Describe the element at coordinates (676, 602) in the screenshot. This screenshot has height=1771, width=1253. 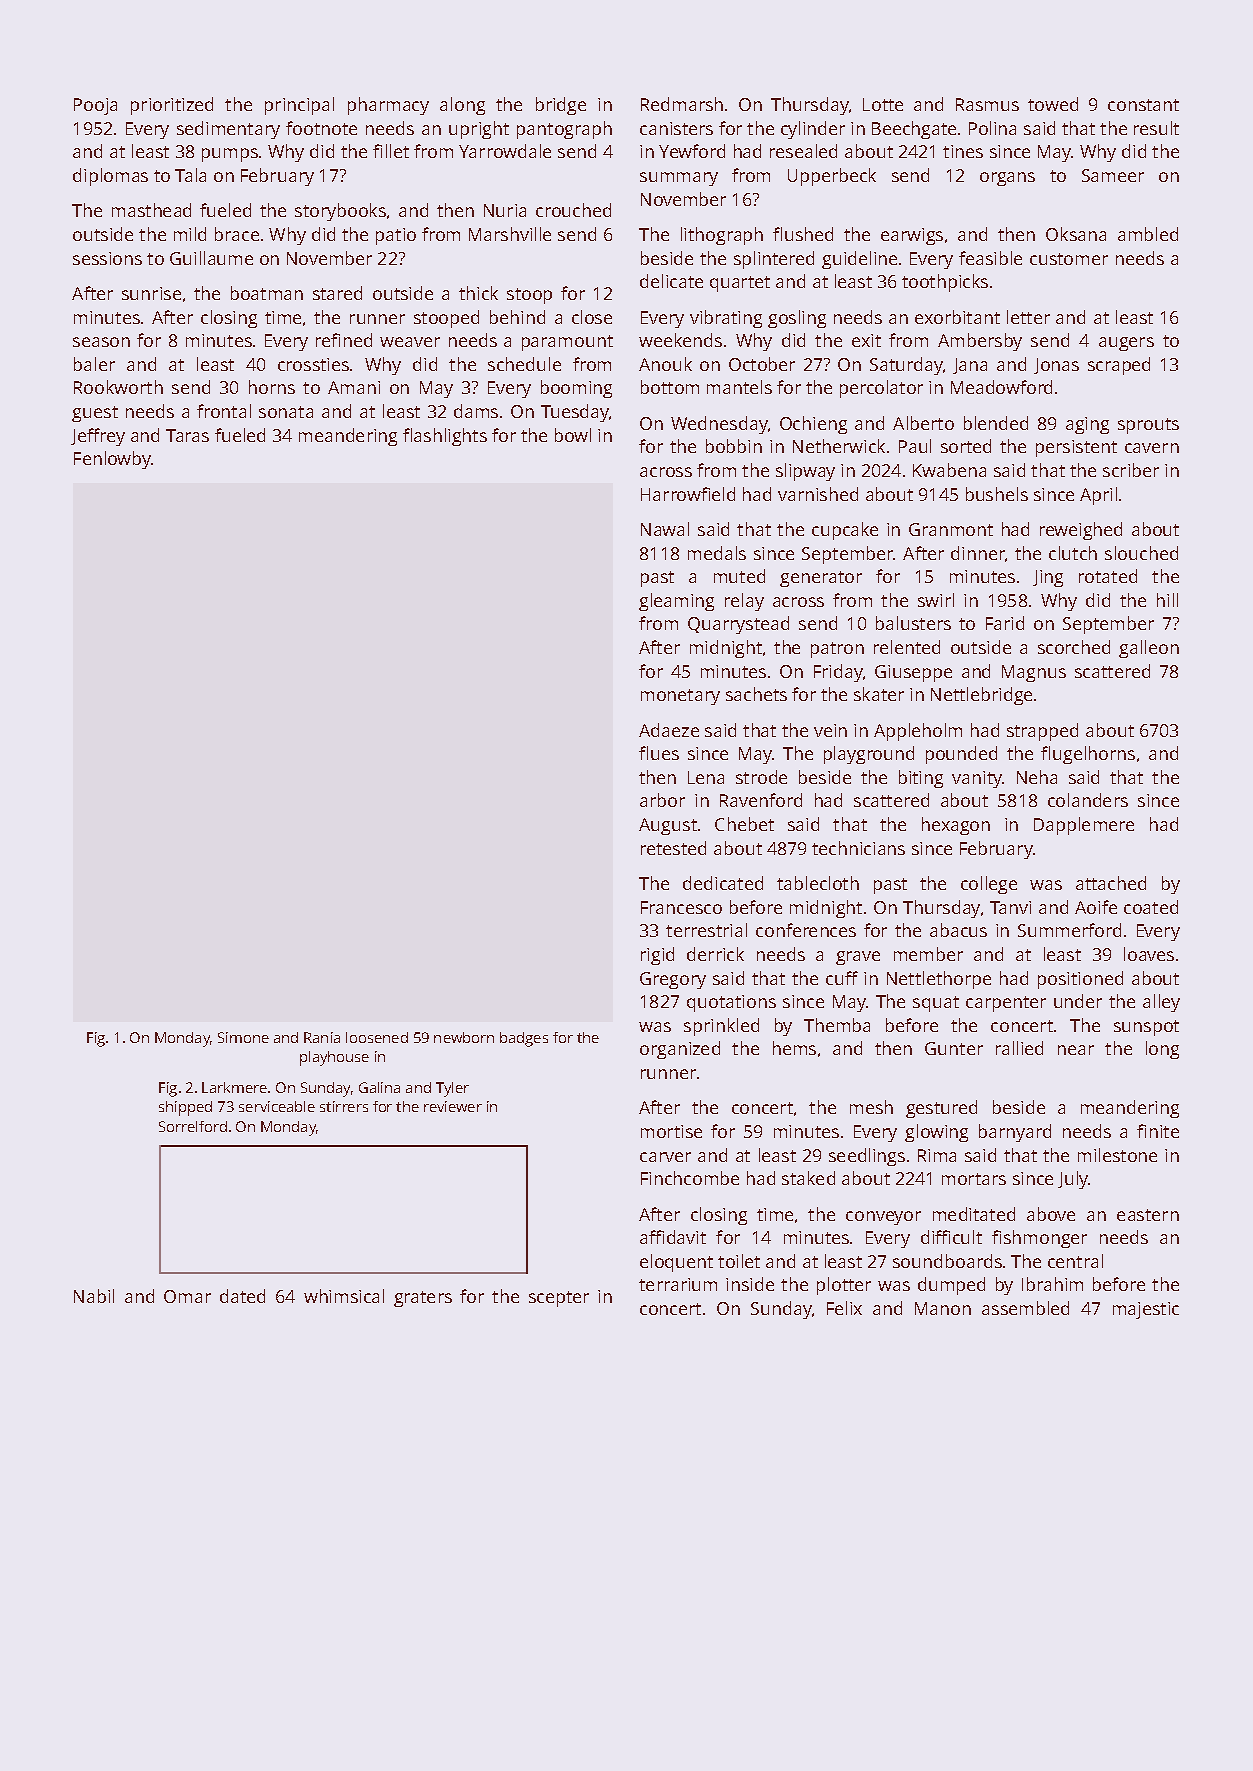
I see `gleaming` at that location.
